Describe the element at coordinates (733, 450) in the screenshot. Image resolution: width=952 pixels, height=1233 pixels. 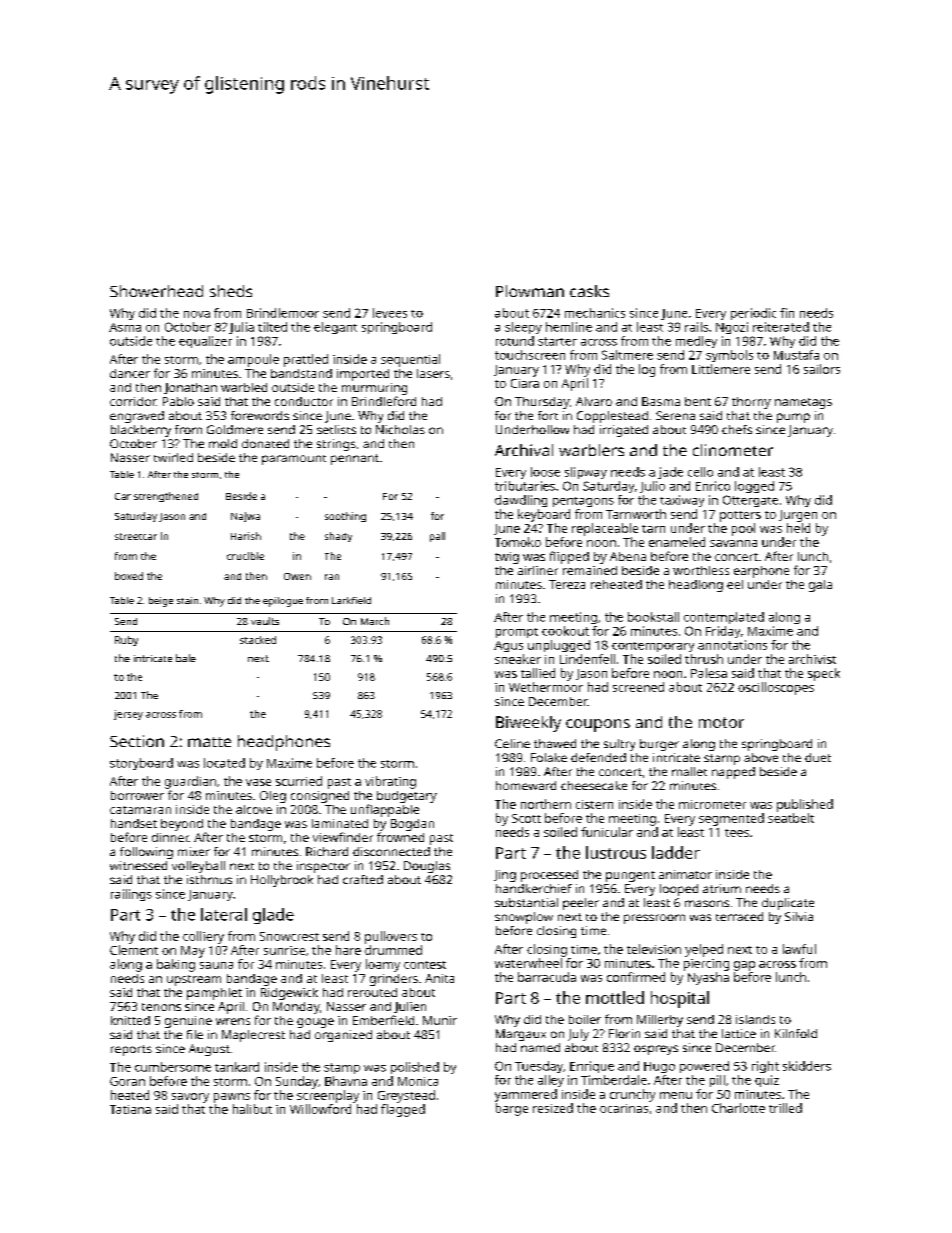
I see `clinometer` at that location.
